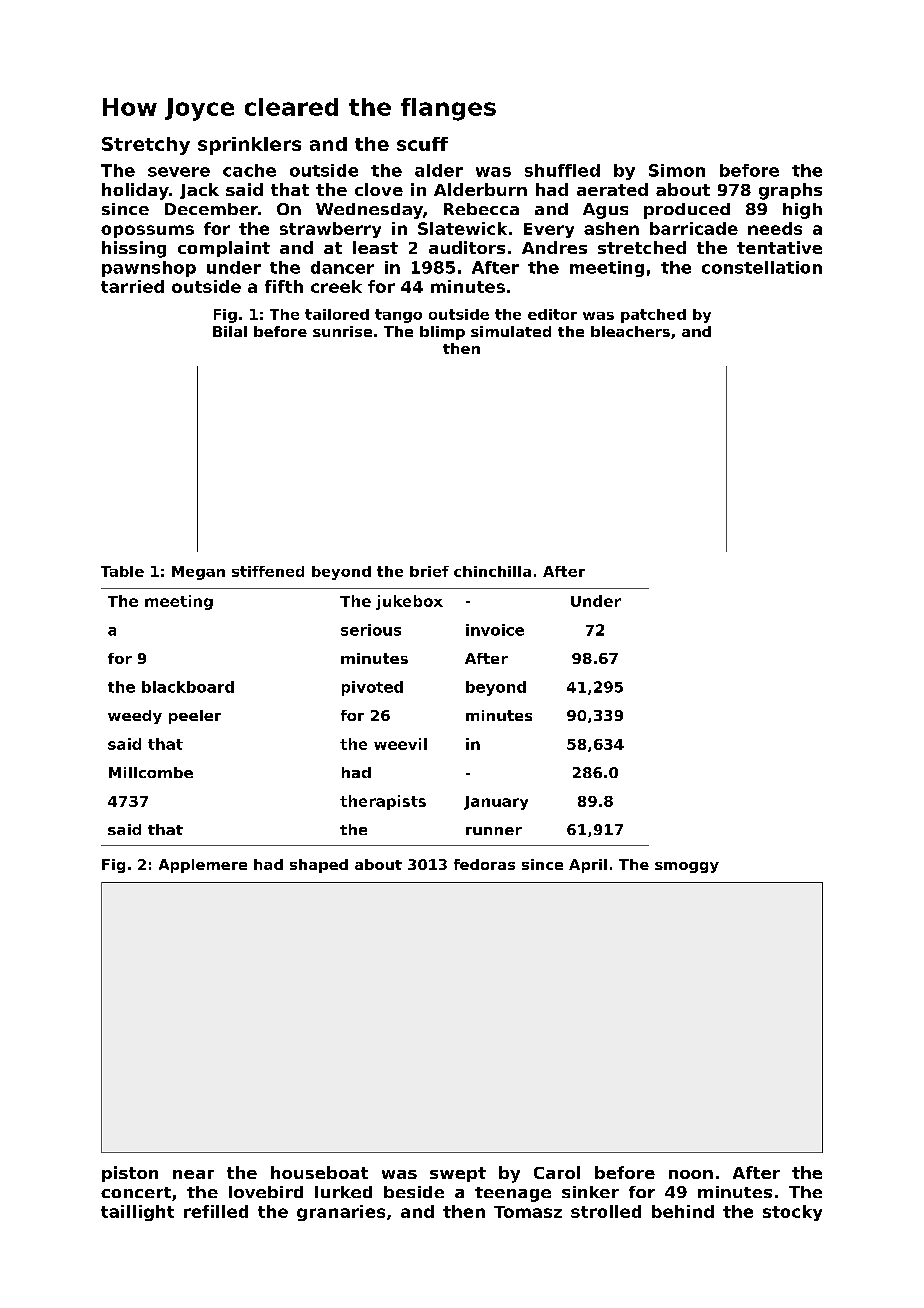 The image size is (924, 1308). Describe the element at coordinates (193, 1174) in the screenshot. I see `near` at that location.
